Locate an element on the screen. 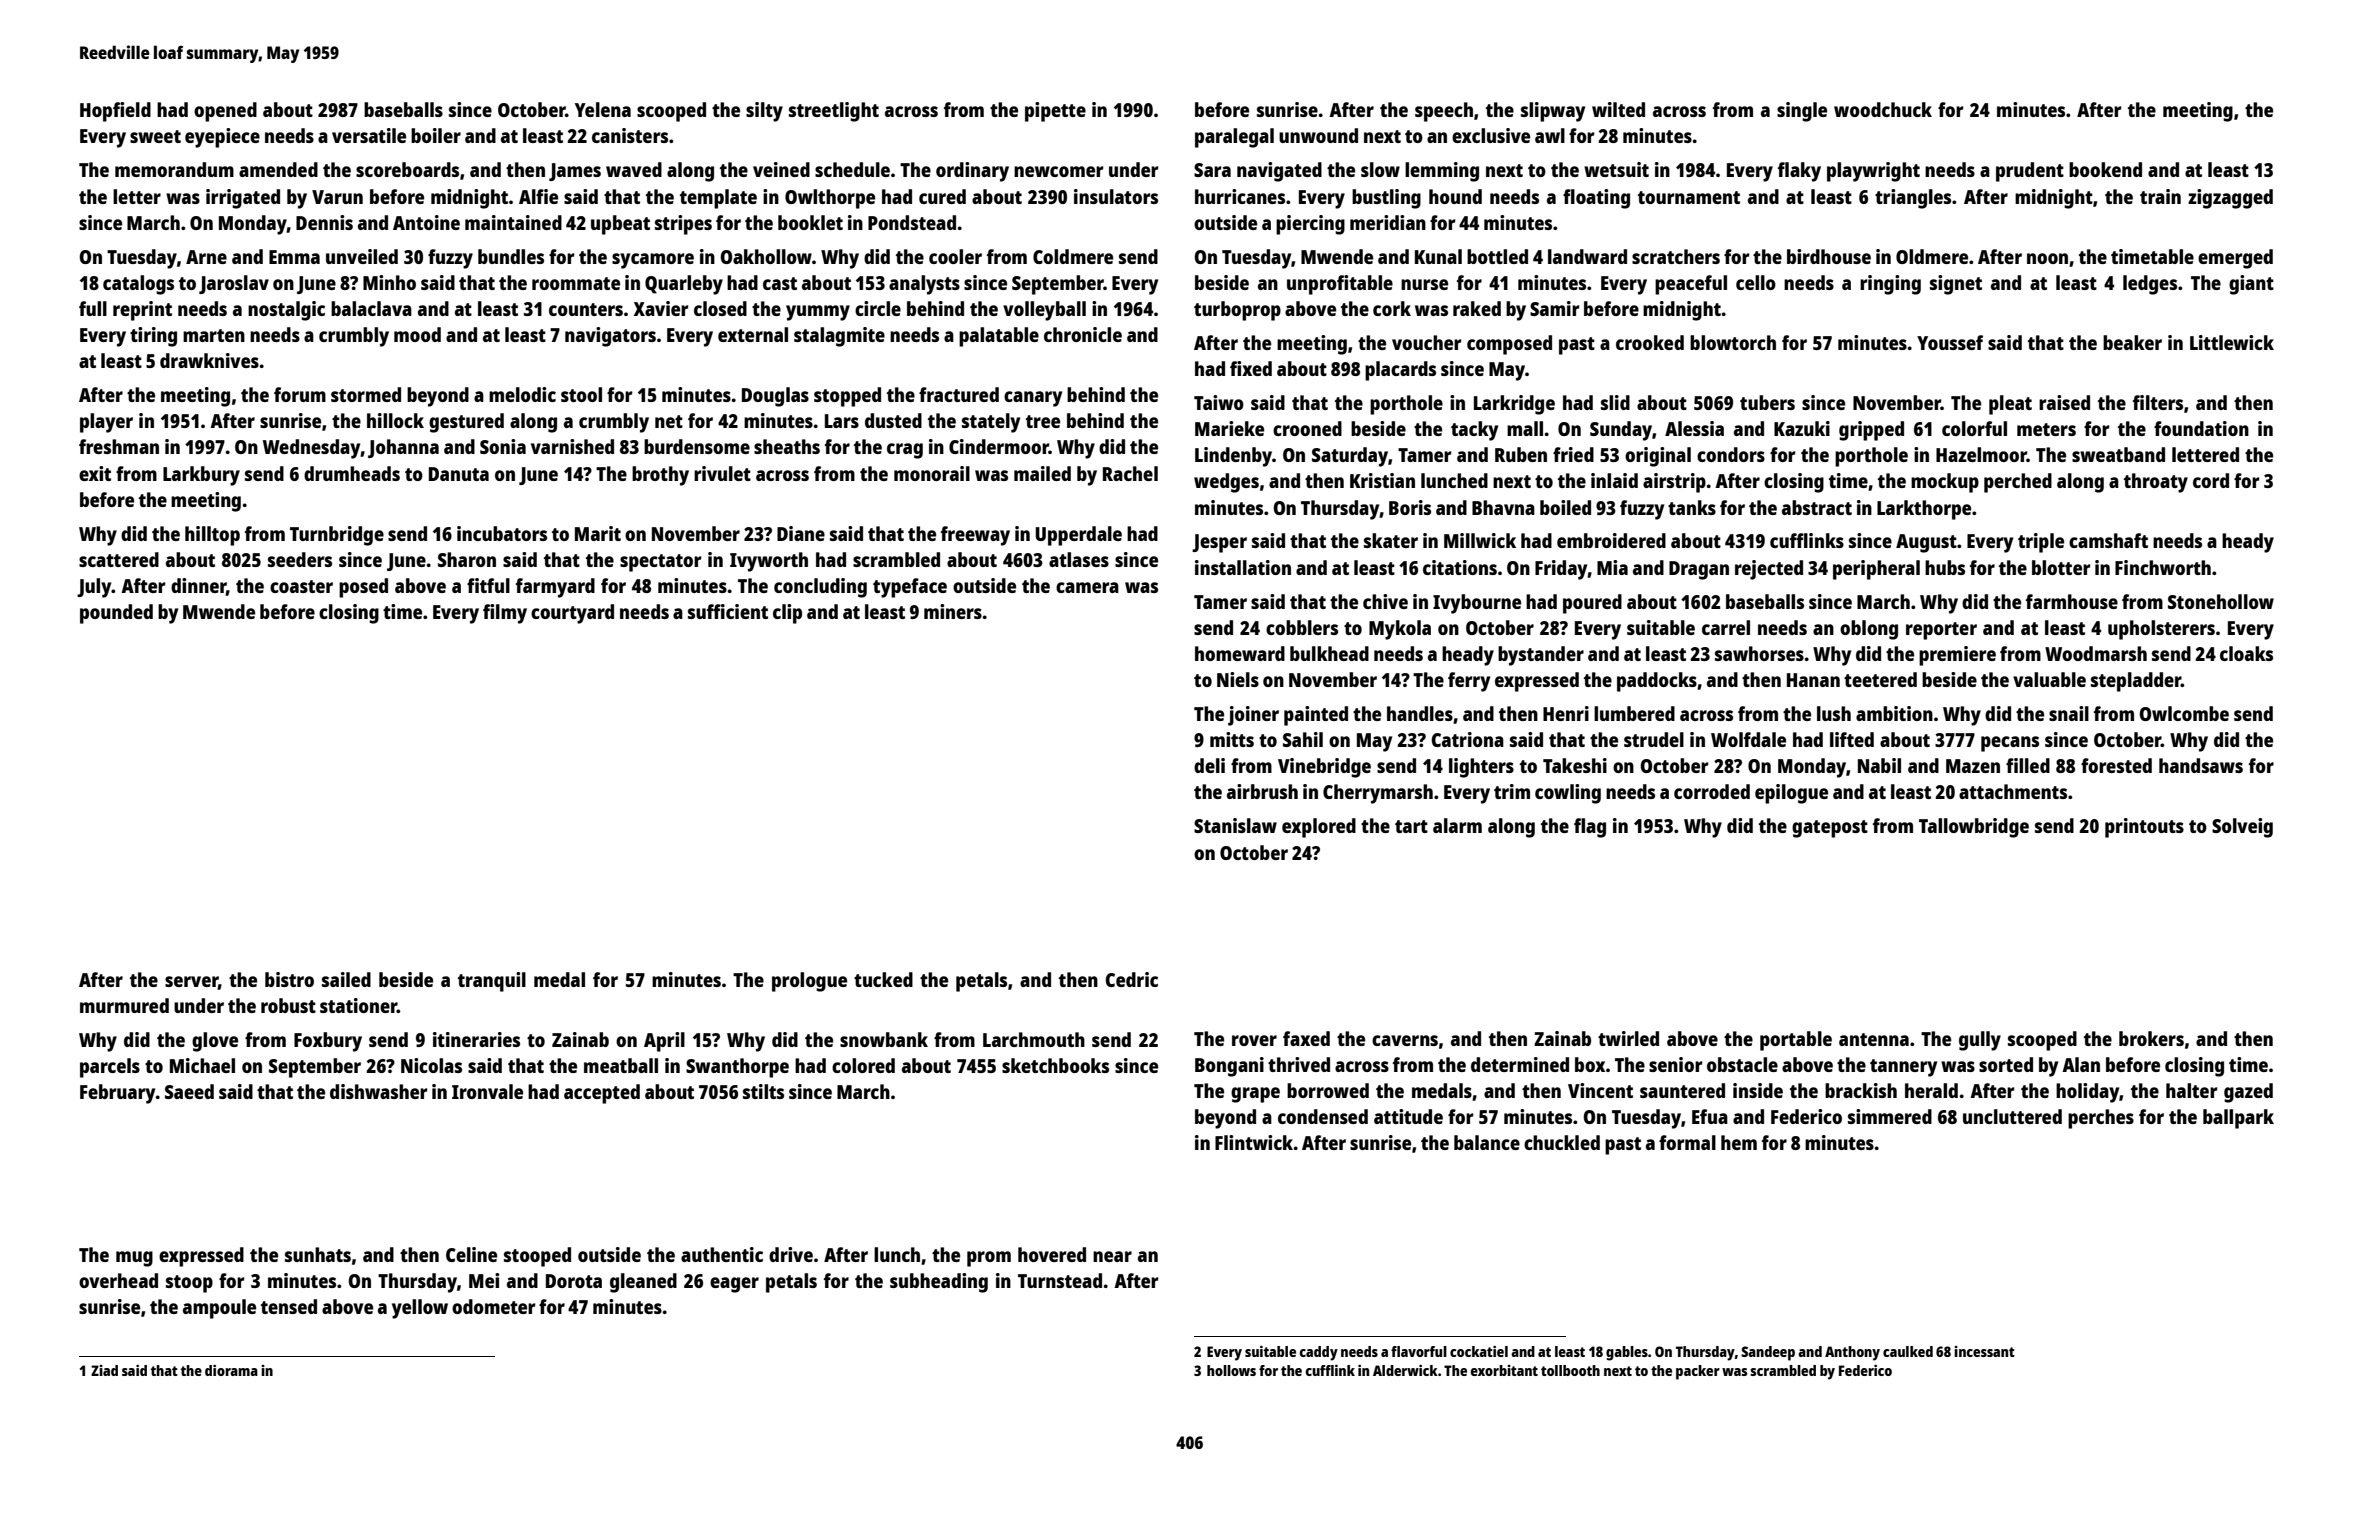 The width and height of the screenshot is (2353, 1522). cork is located at coordinates (1392, 308).
